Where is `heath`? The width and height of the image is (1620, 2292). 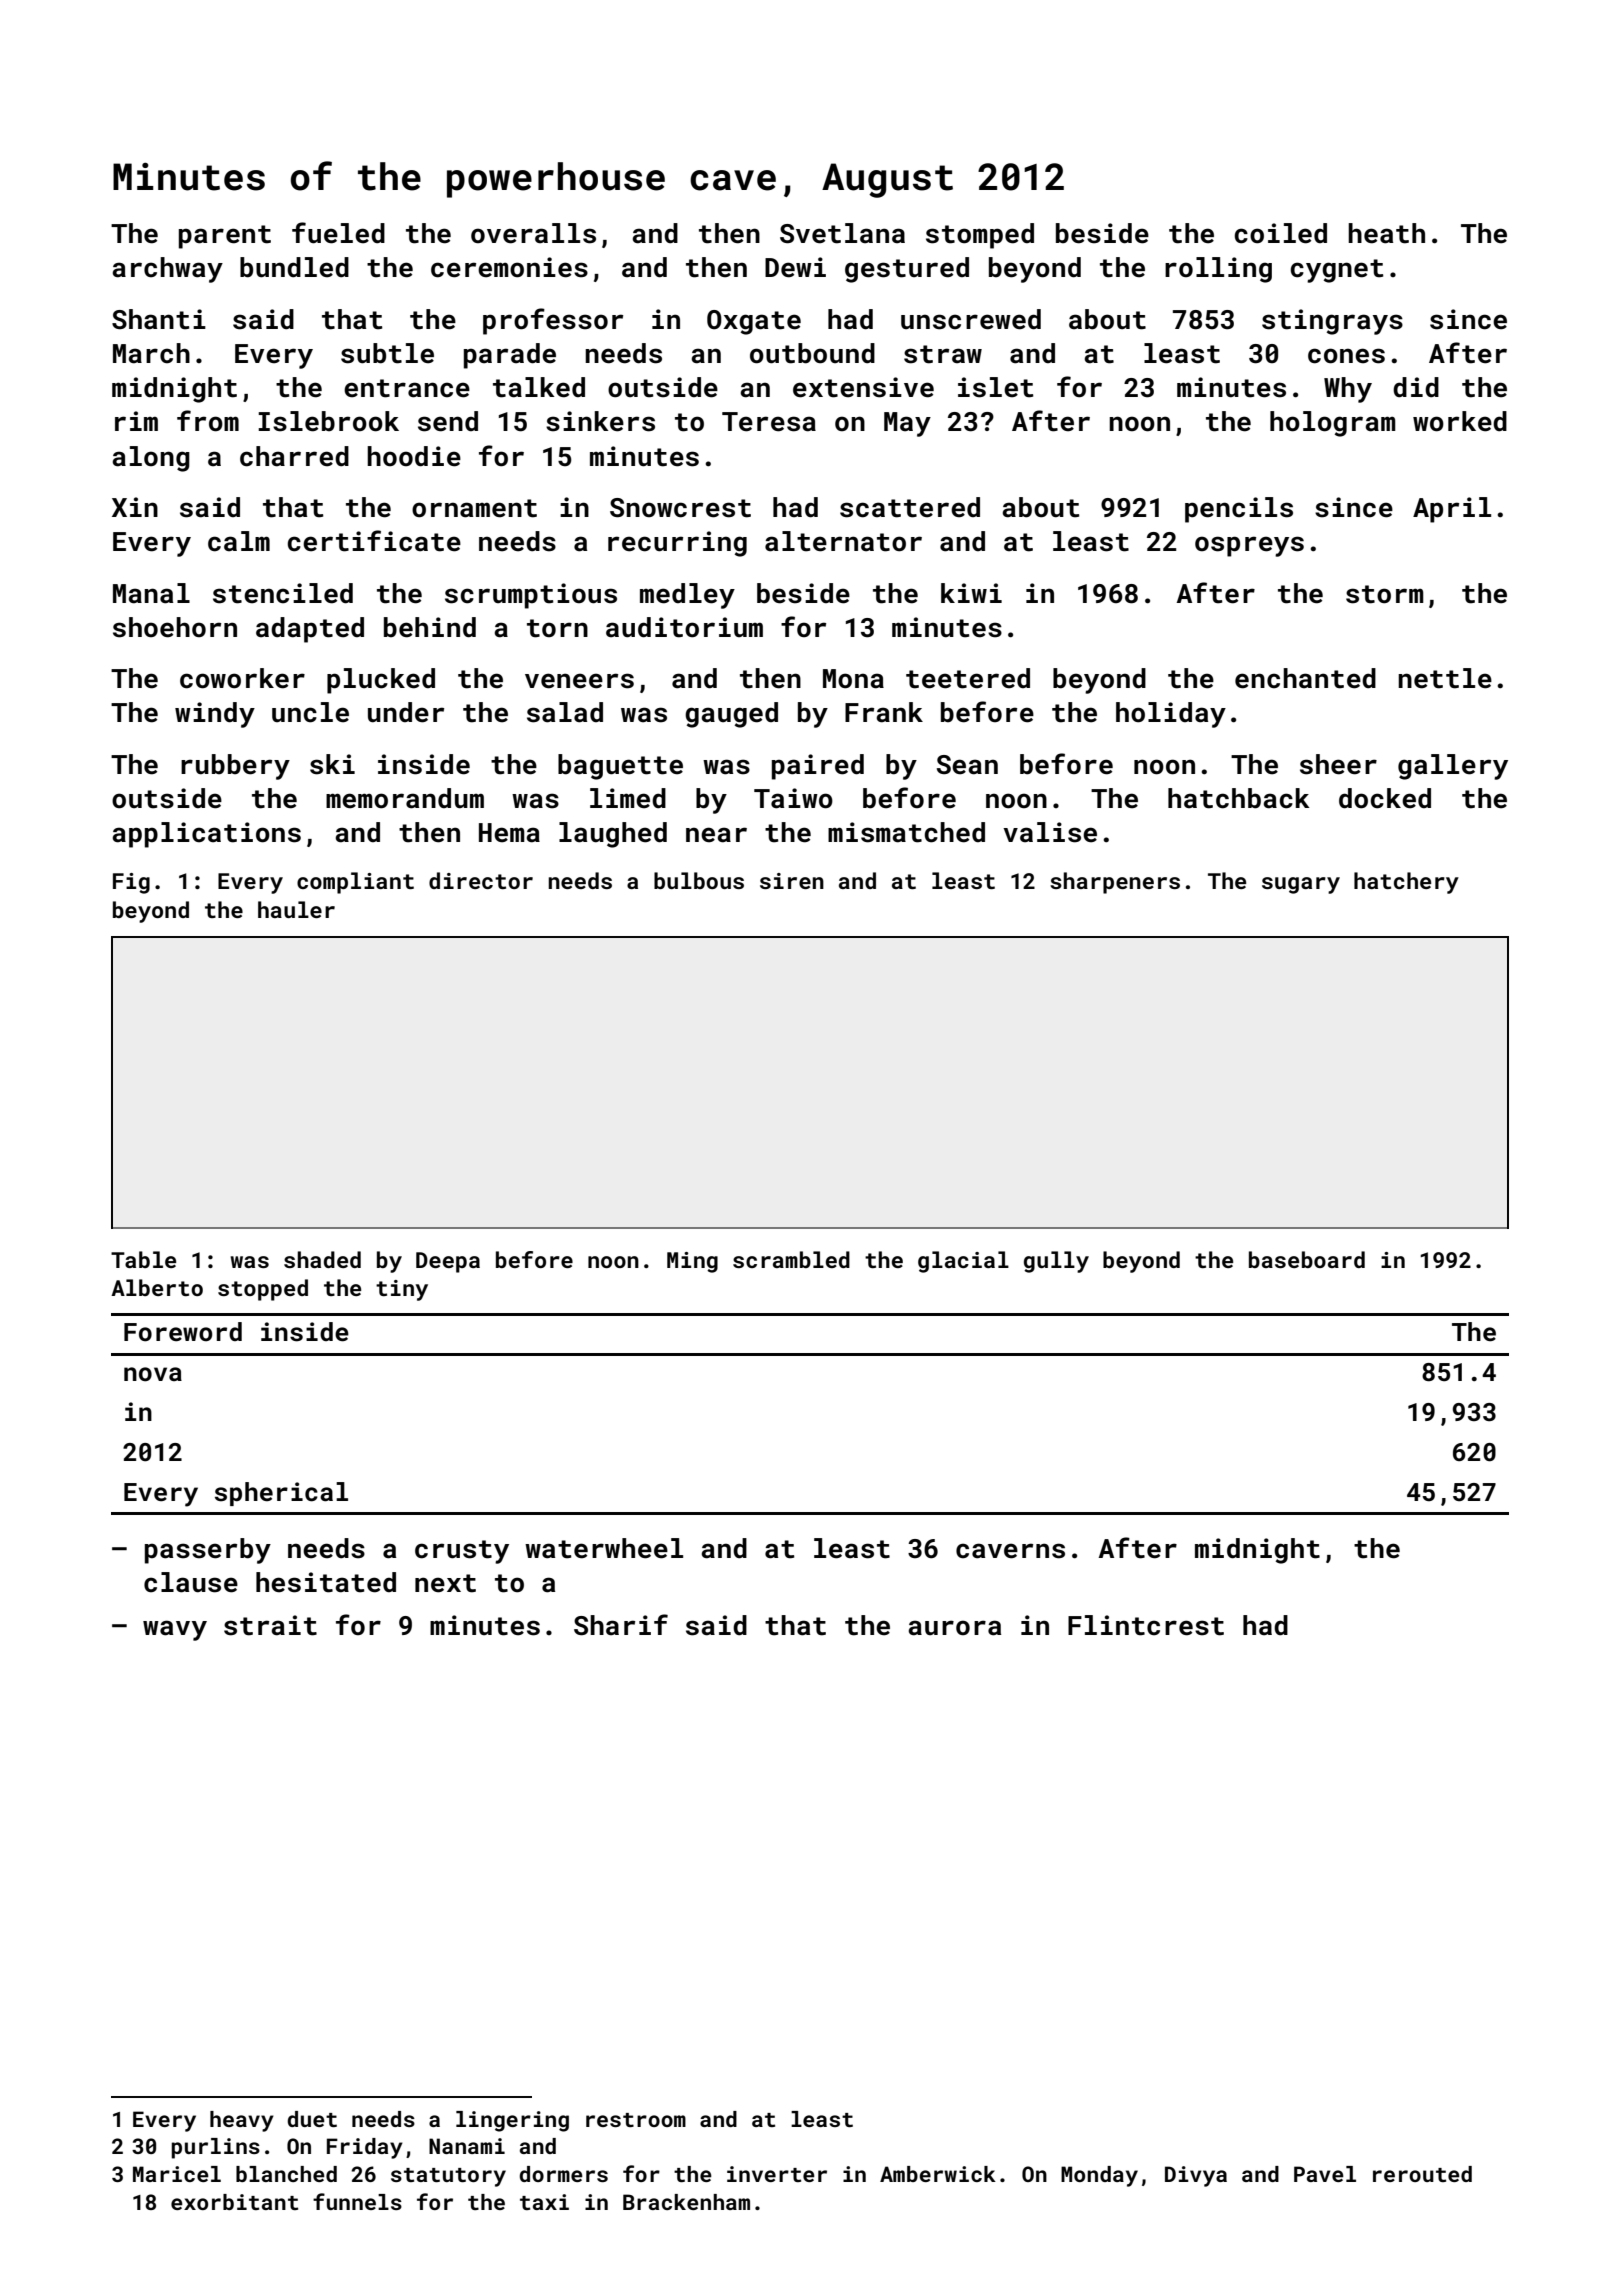
heath is located at coordinates (1386, 233).
